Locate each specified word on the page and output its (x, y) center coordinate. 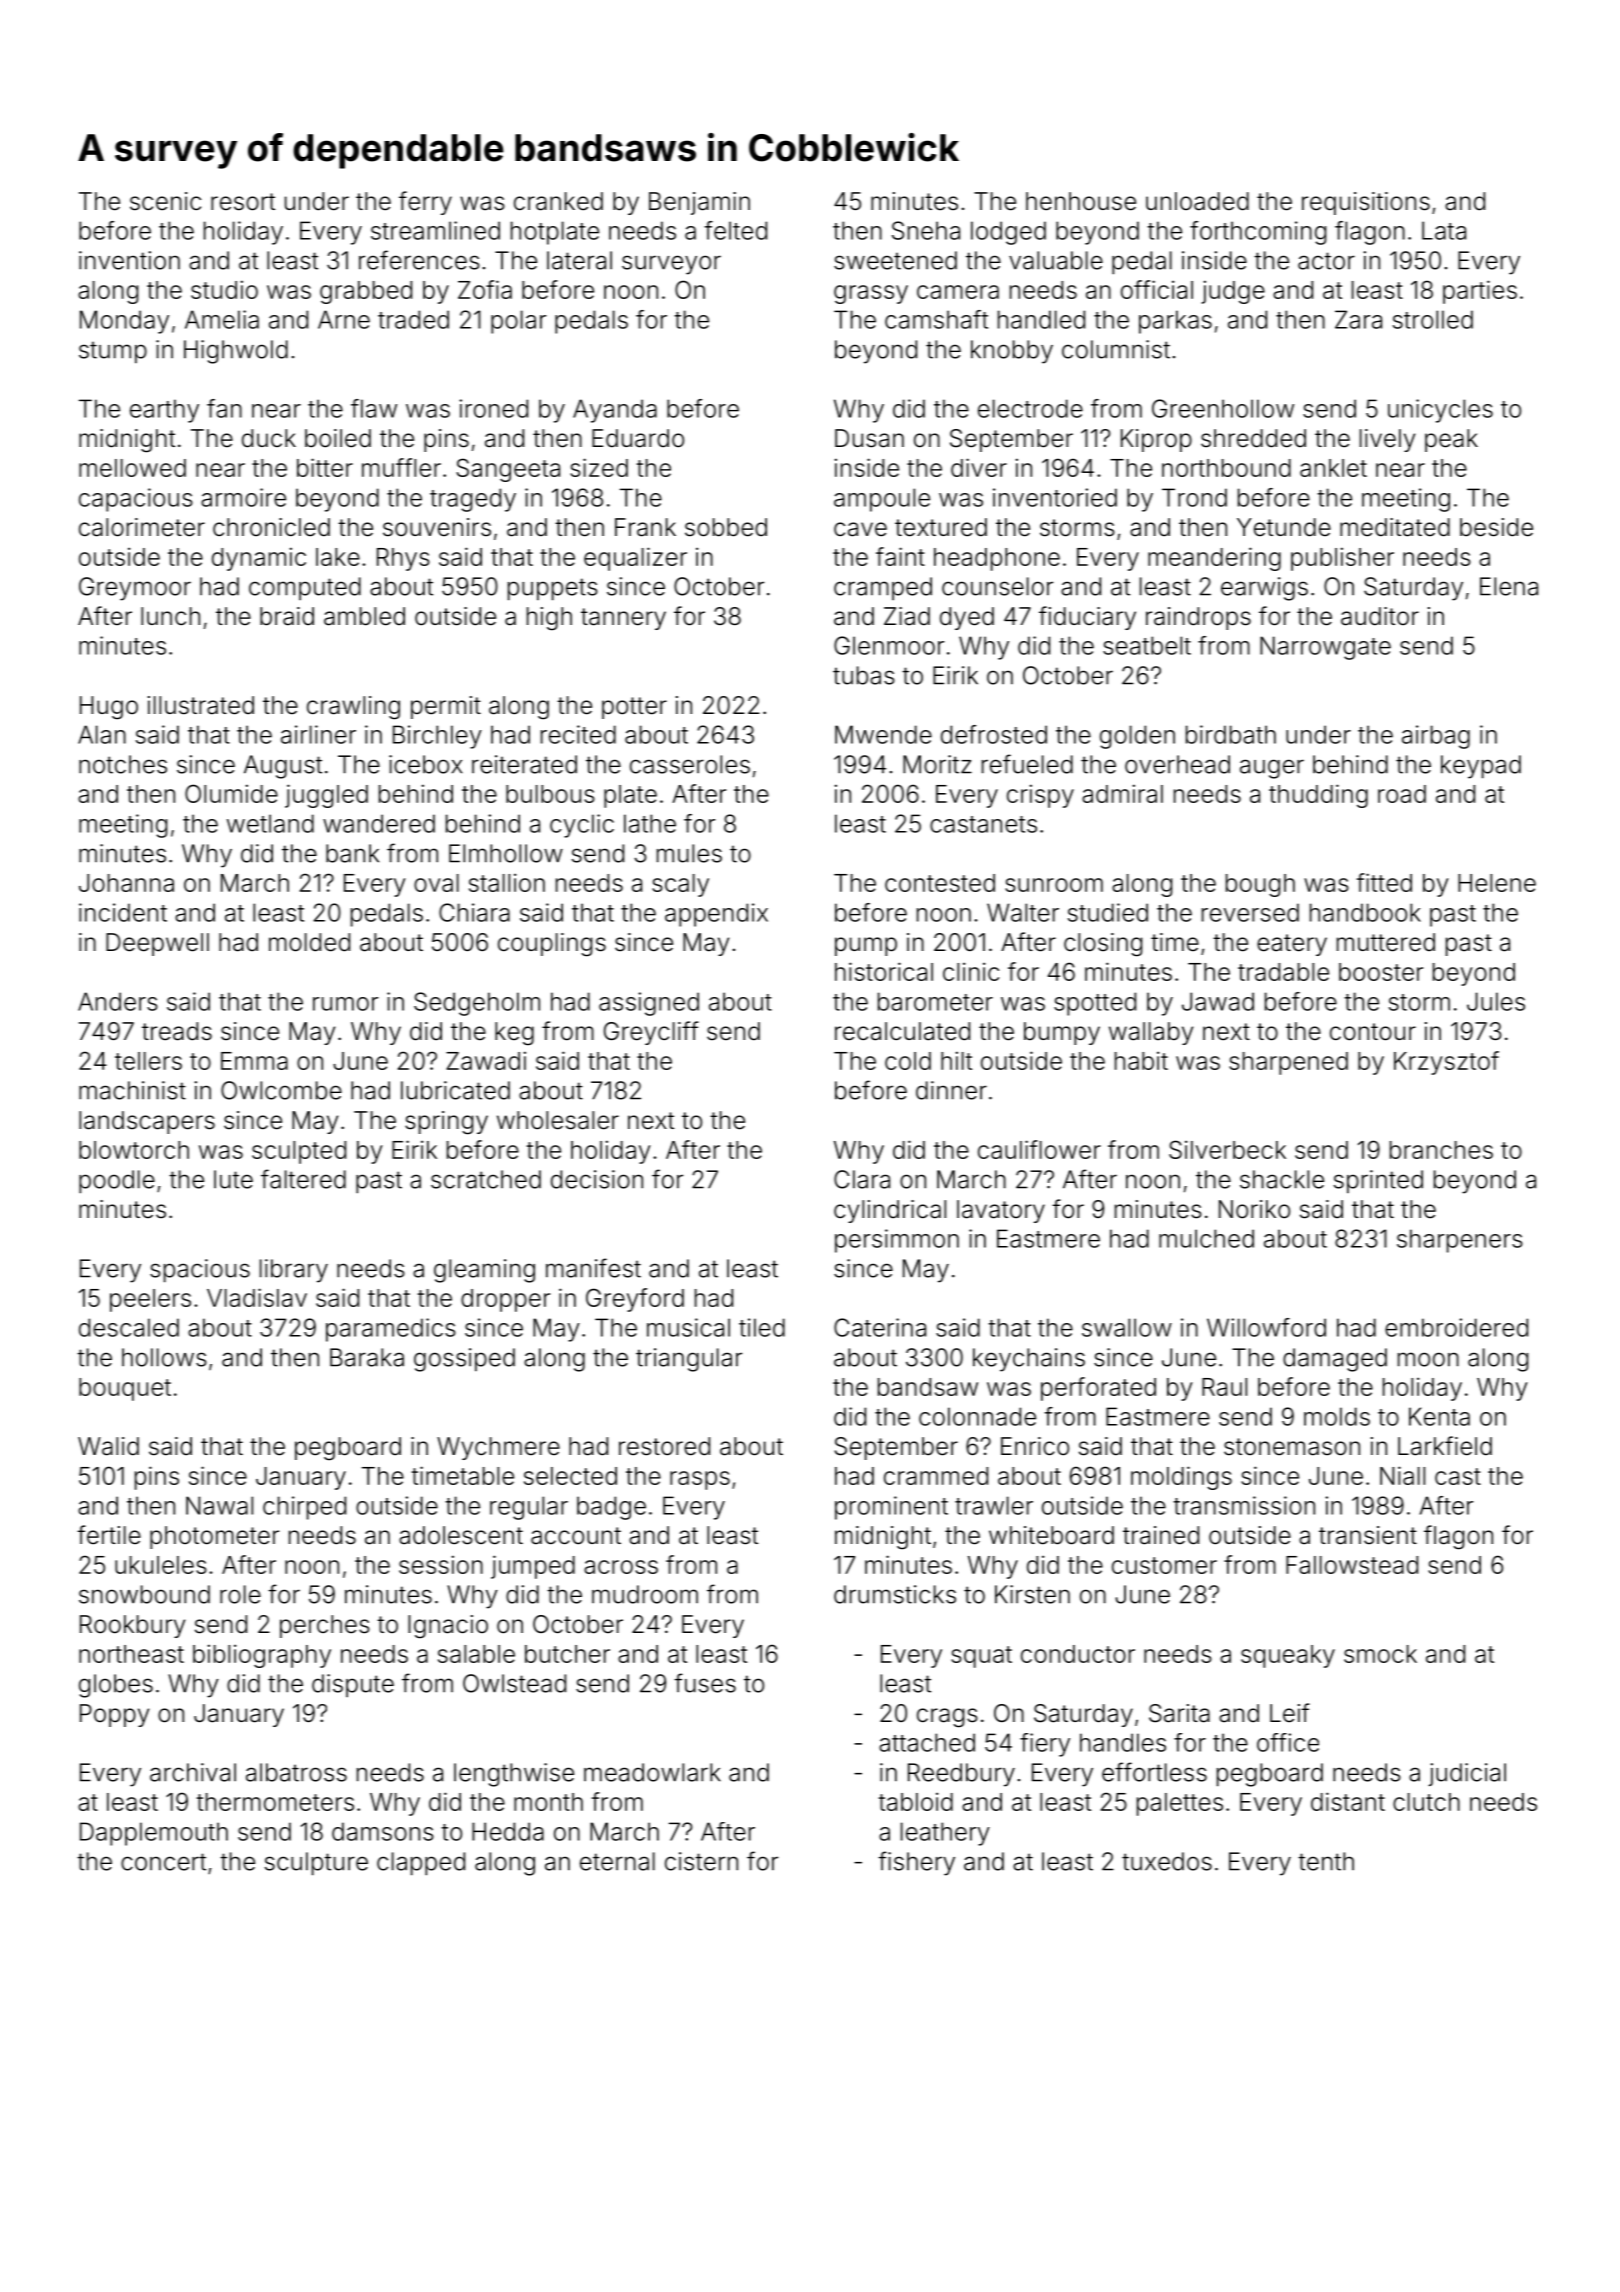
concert (163, 1862)
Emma (254, 1061)
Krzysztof (1446, 1063)
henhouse (1081, 201)
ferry (425, 203)
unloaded (1197, 201)
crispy (1040, 796)
